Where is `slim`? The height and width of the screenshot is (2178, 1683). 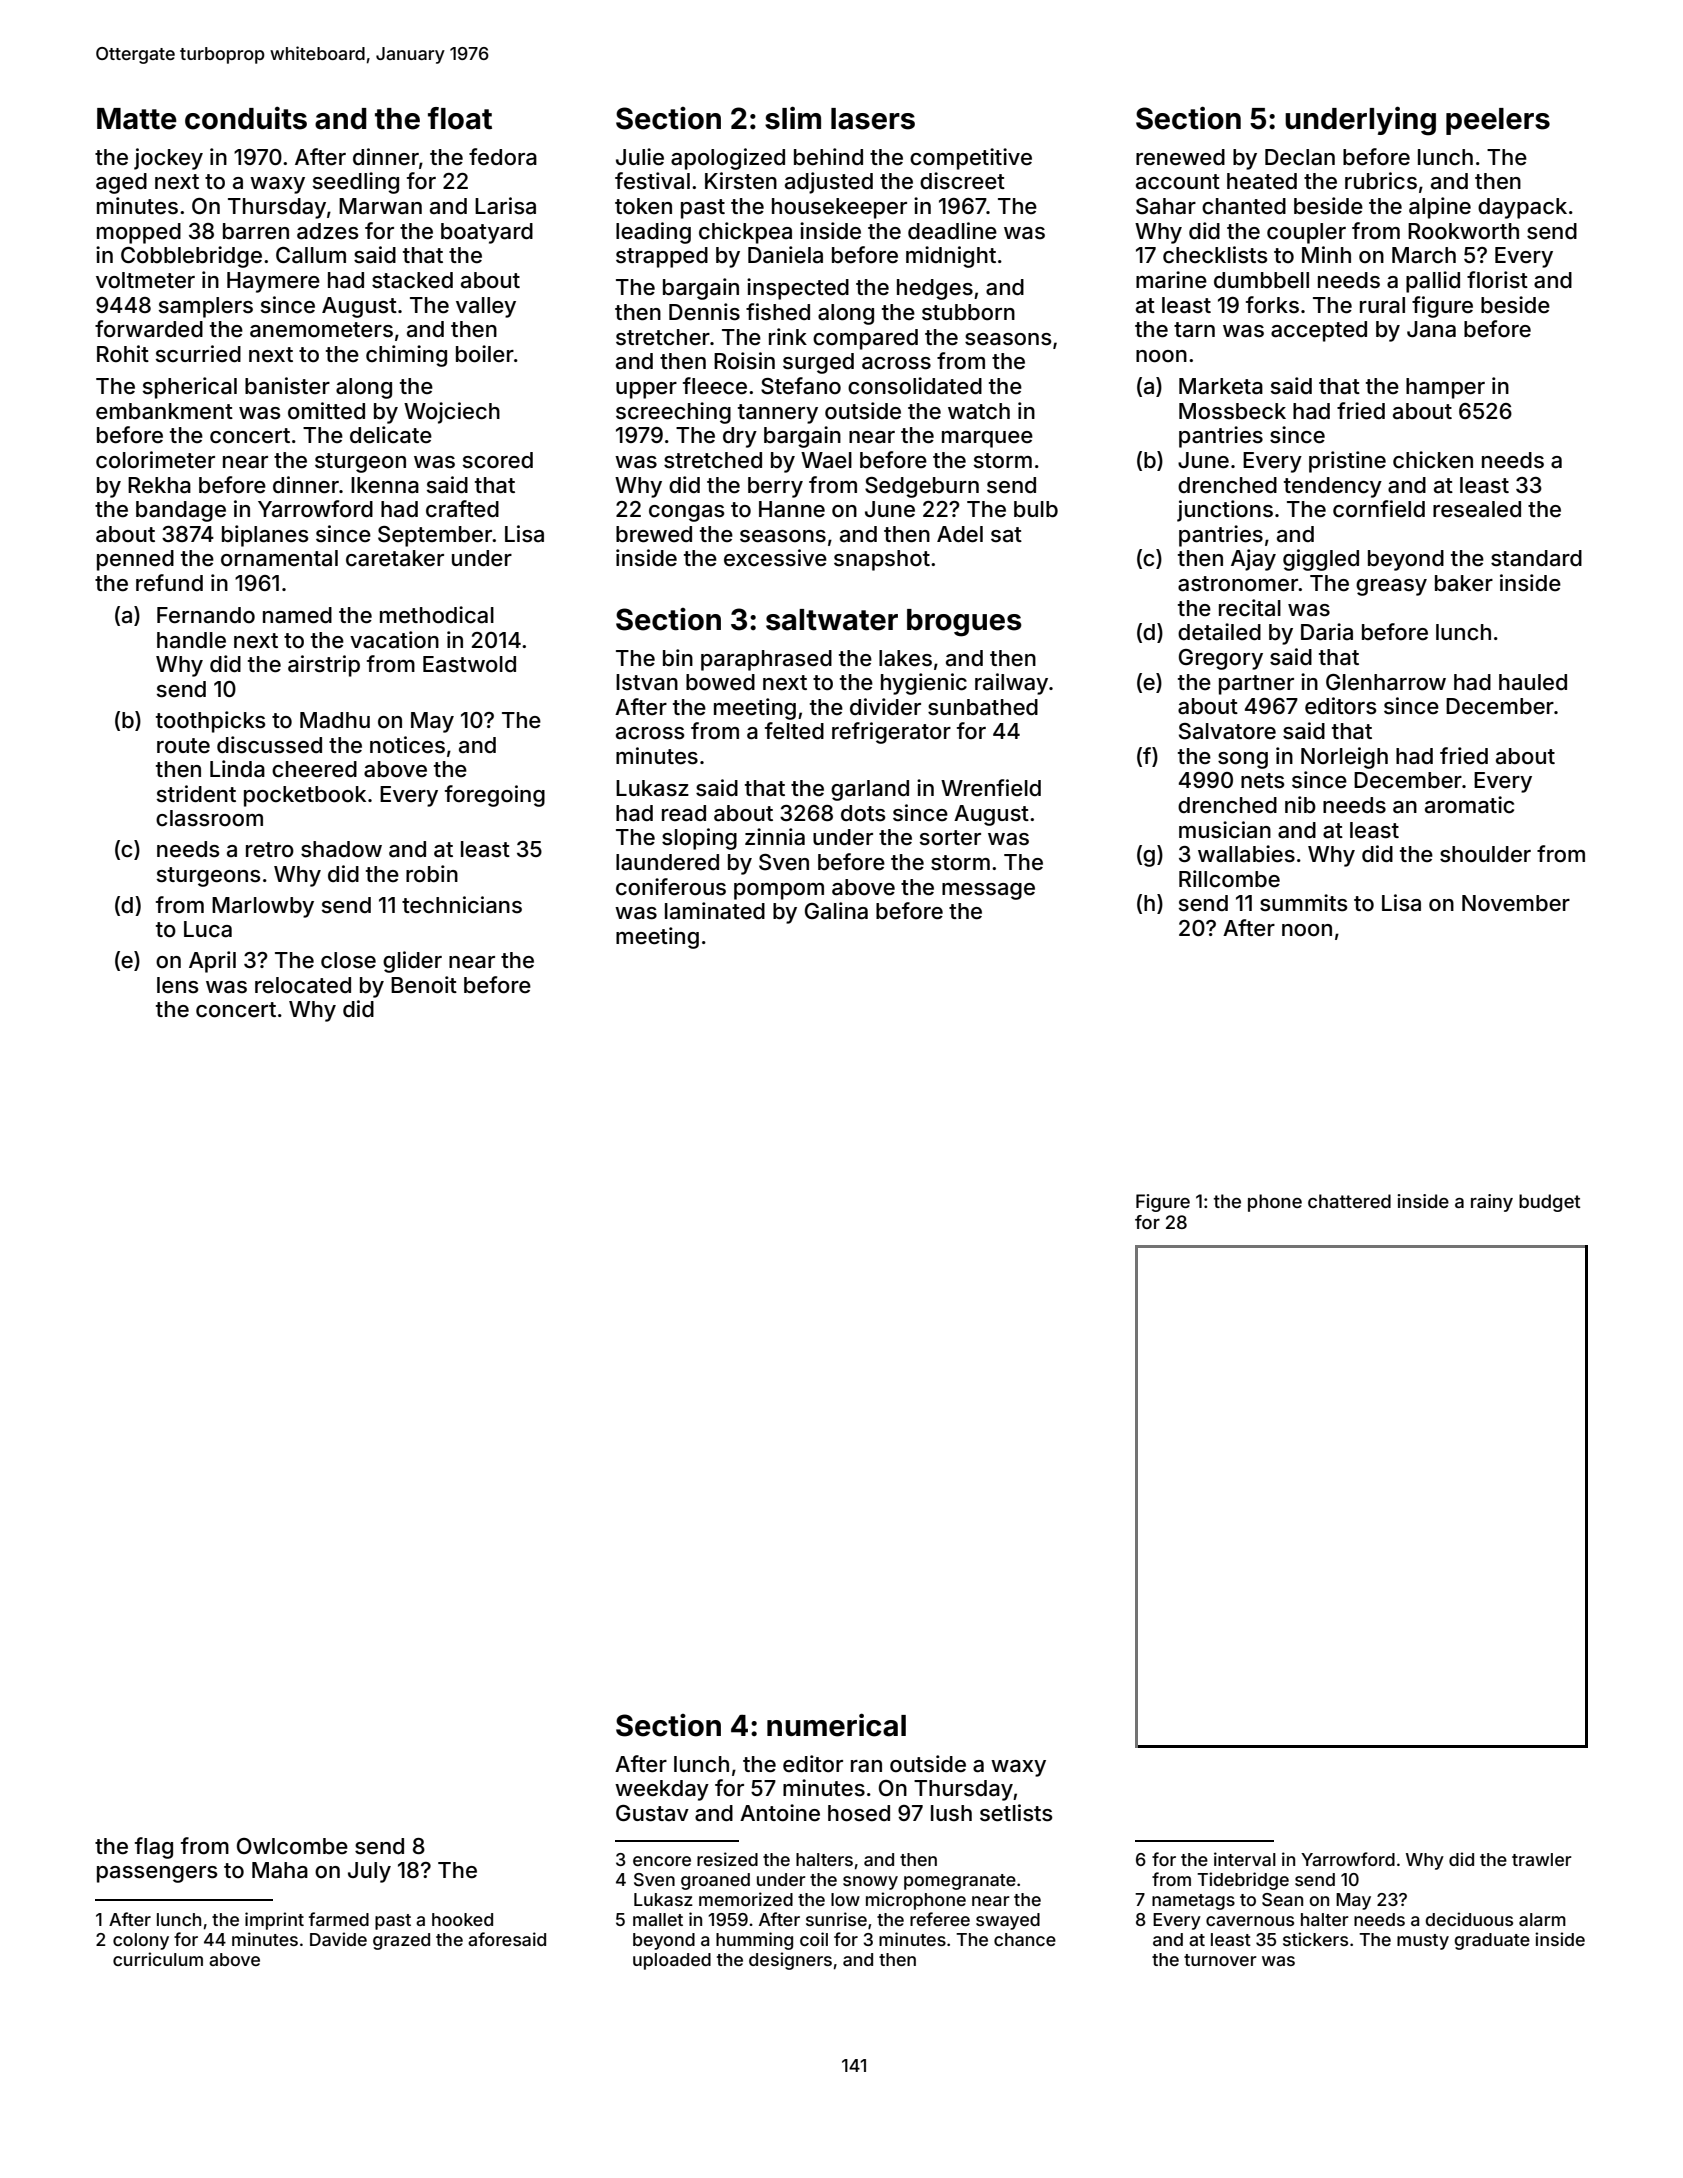 slim is located at coordinates (793, 118).
